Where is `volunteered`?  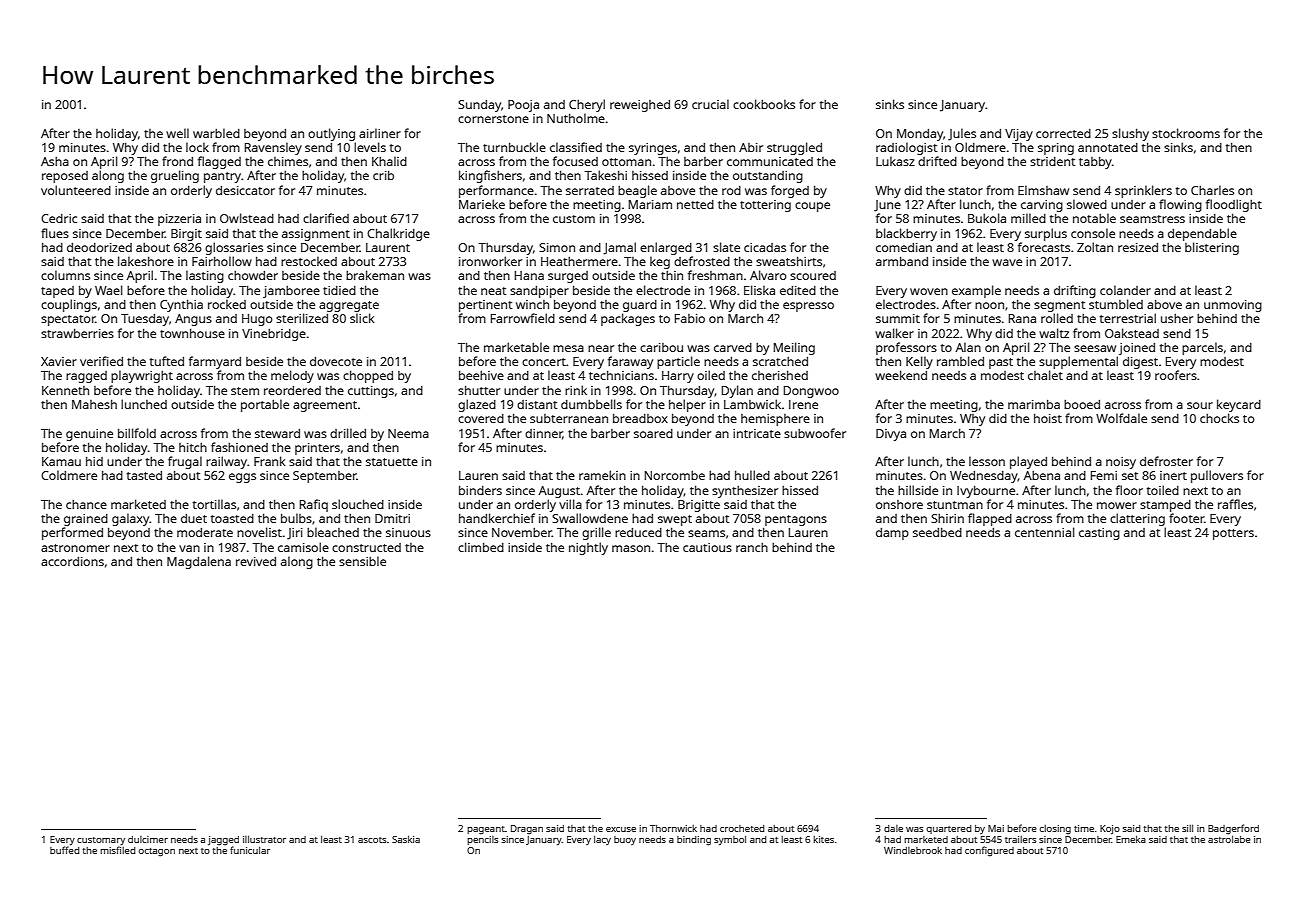
volunteered is located at coordinates (76, 190).
